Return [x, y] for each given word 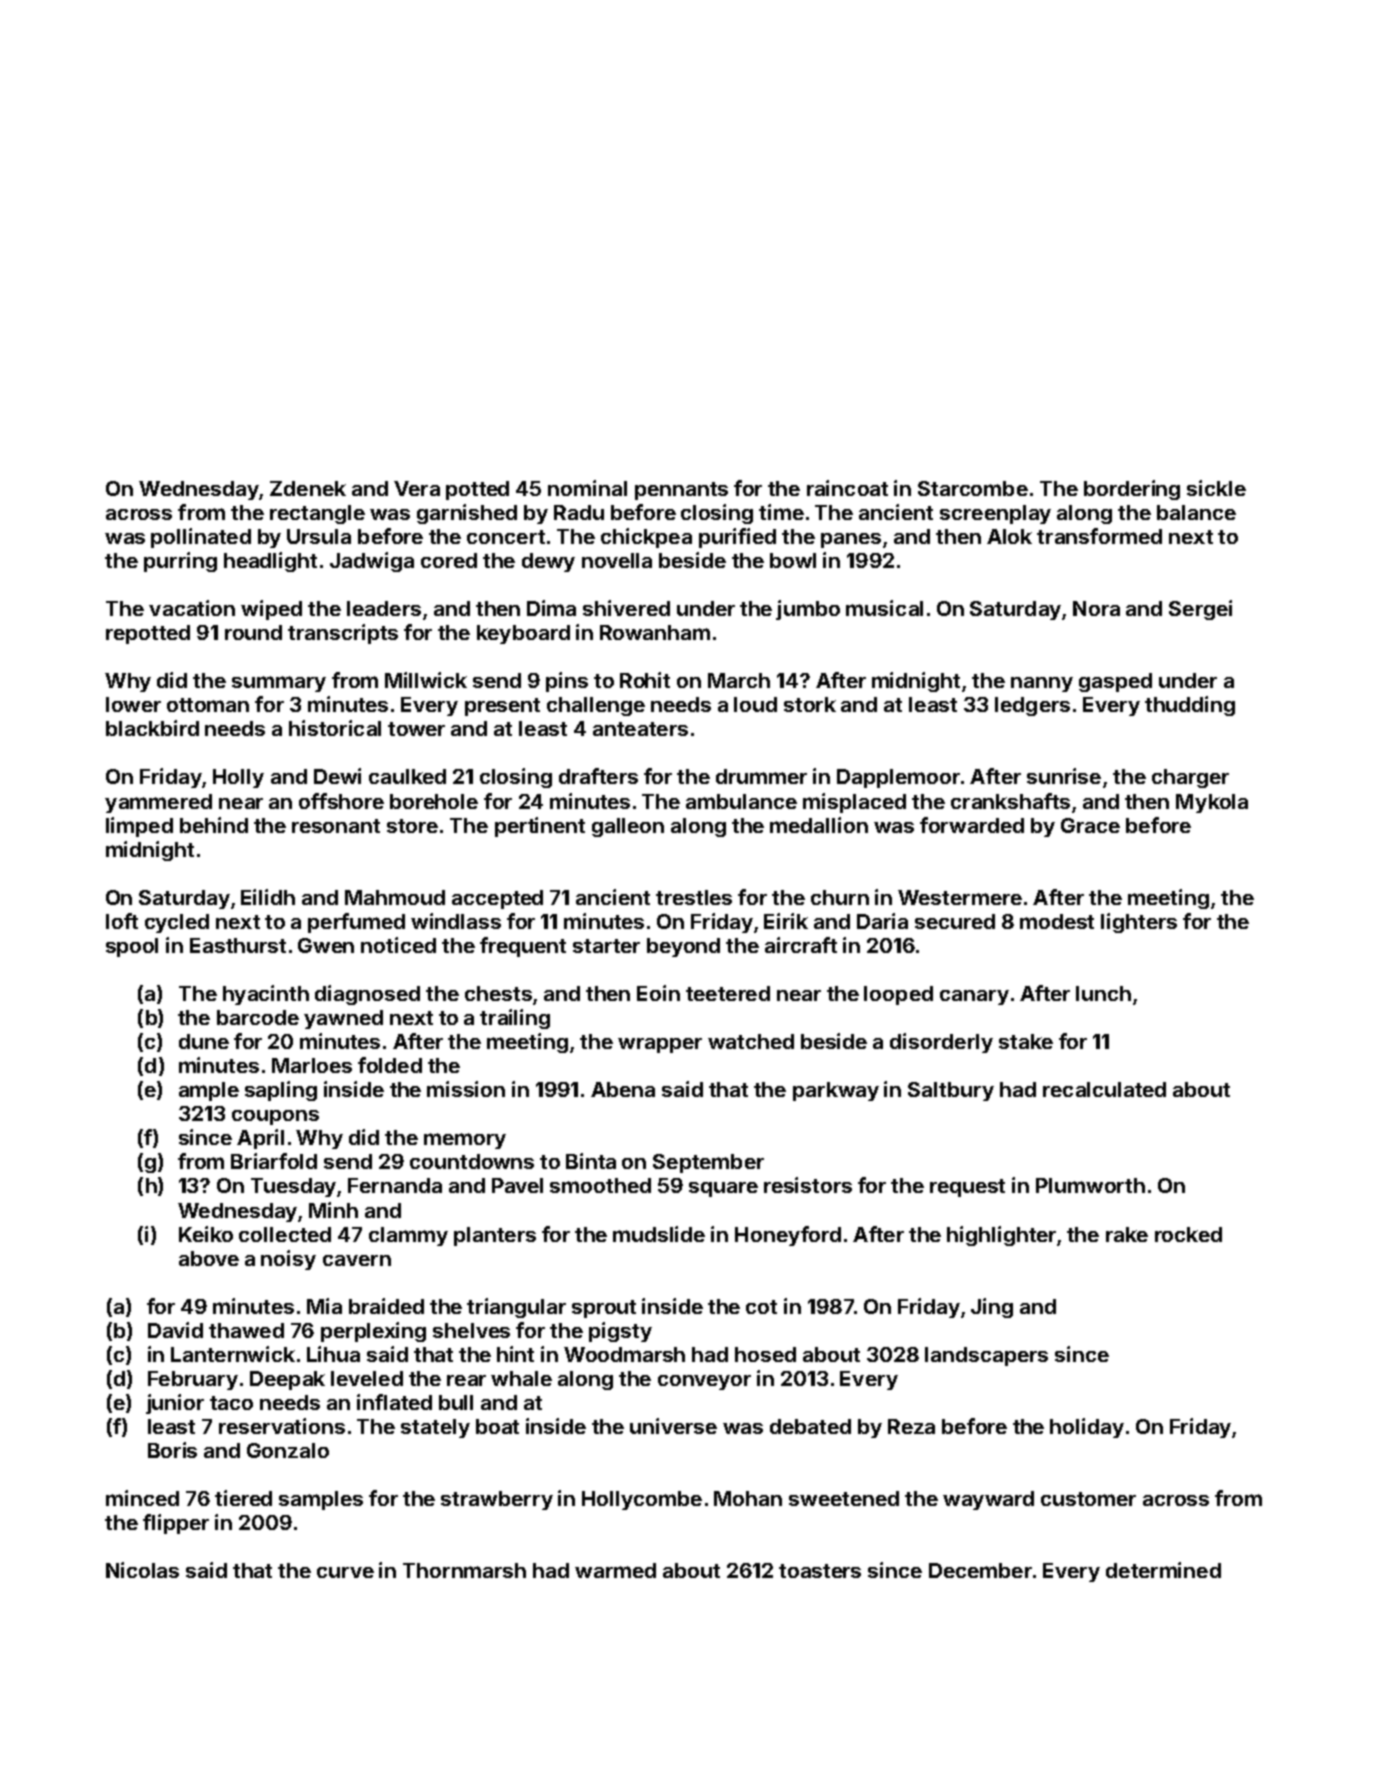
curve [345, 1572]
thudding [1190, 706]
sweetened [844, 1498]
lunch [1103, 993]
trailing [515, 1019]
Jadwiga [372, 562]
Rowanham [655, 632]
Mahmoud [395, 897]
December [980, 1570]
